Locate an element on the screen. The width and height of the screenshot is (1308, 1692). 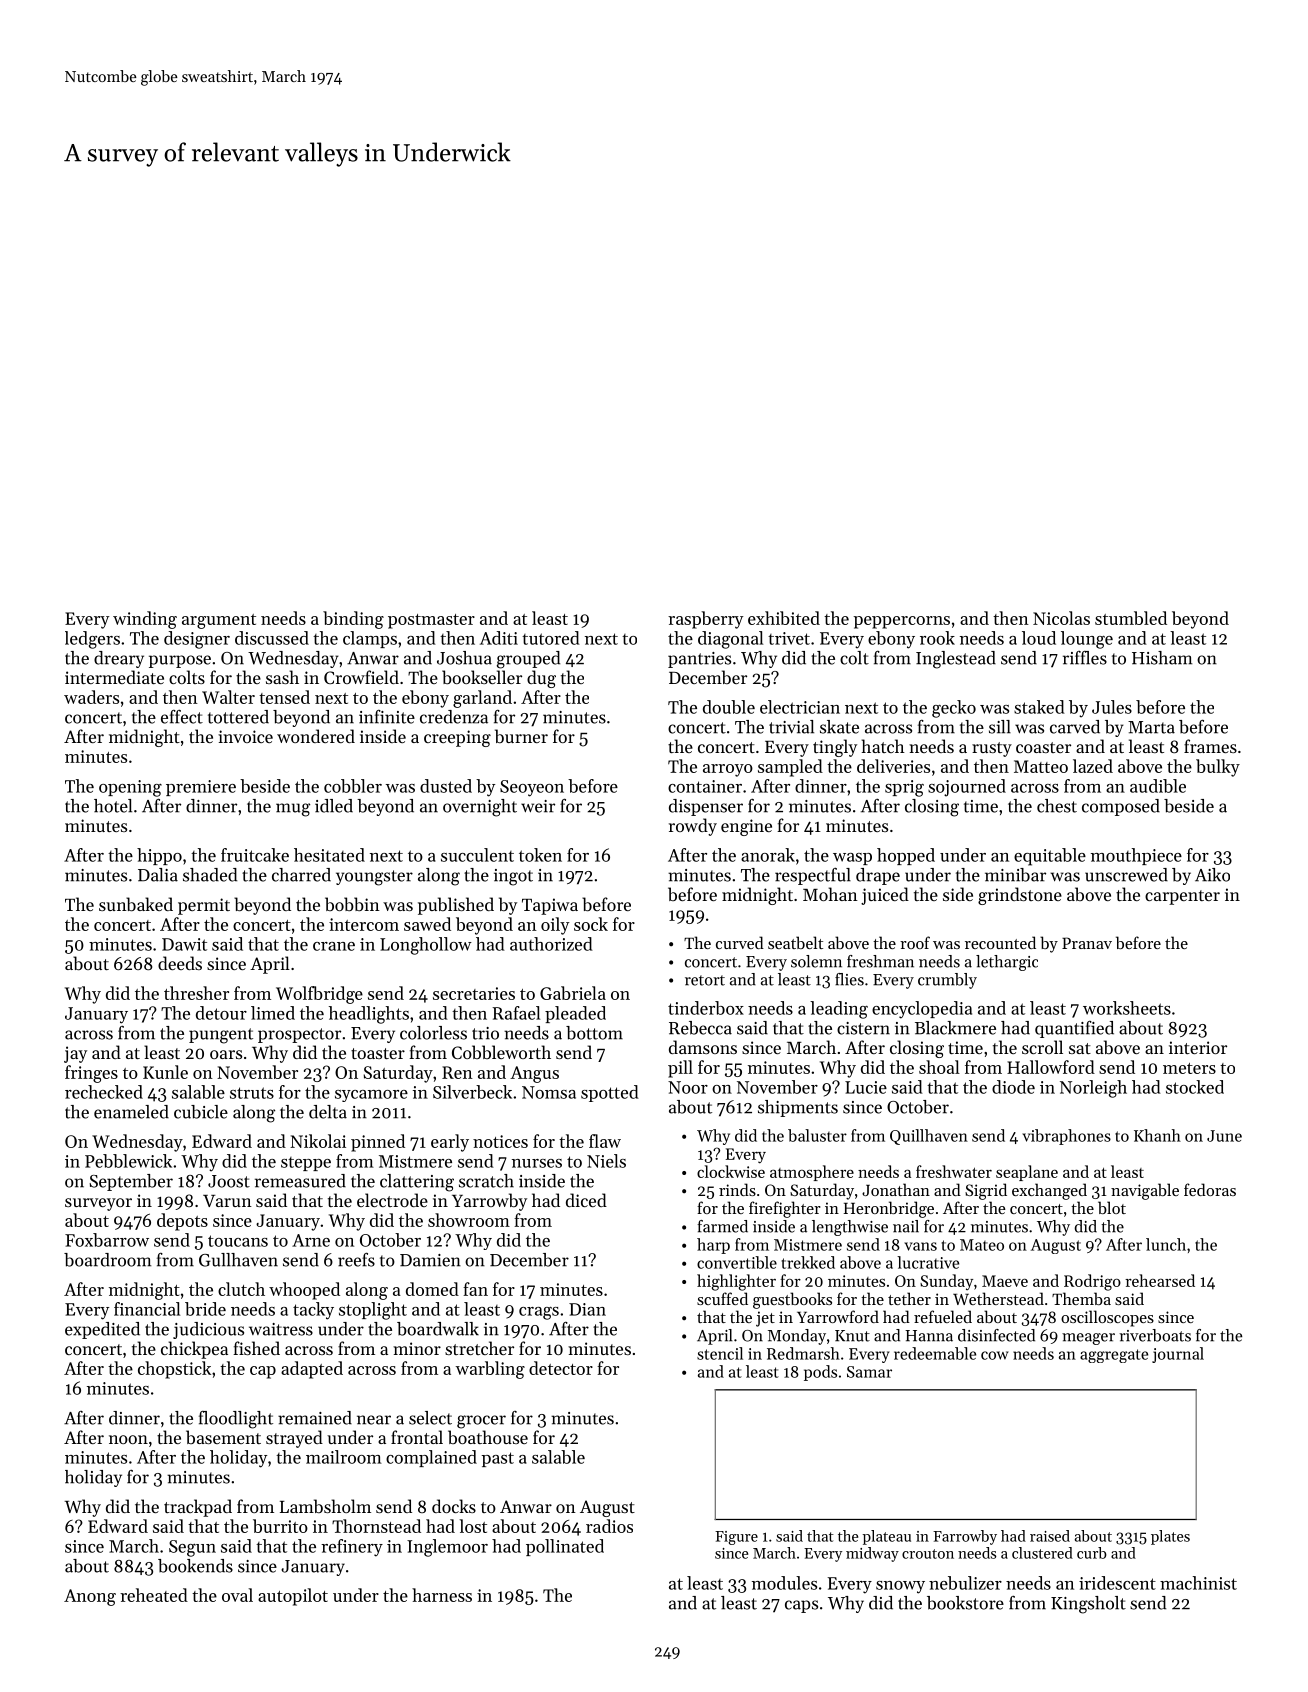
notices is located at coordinates (500, 1141).
